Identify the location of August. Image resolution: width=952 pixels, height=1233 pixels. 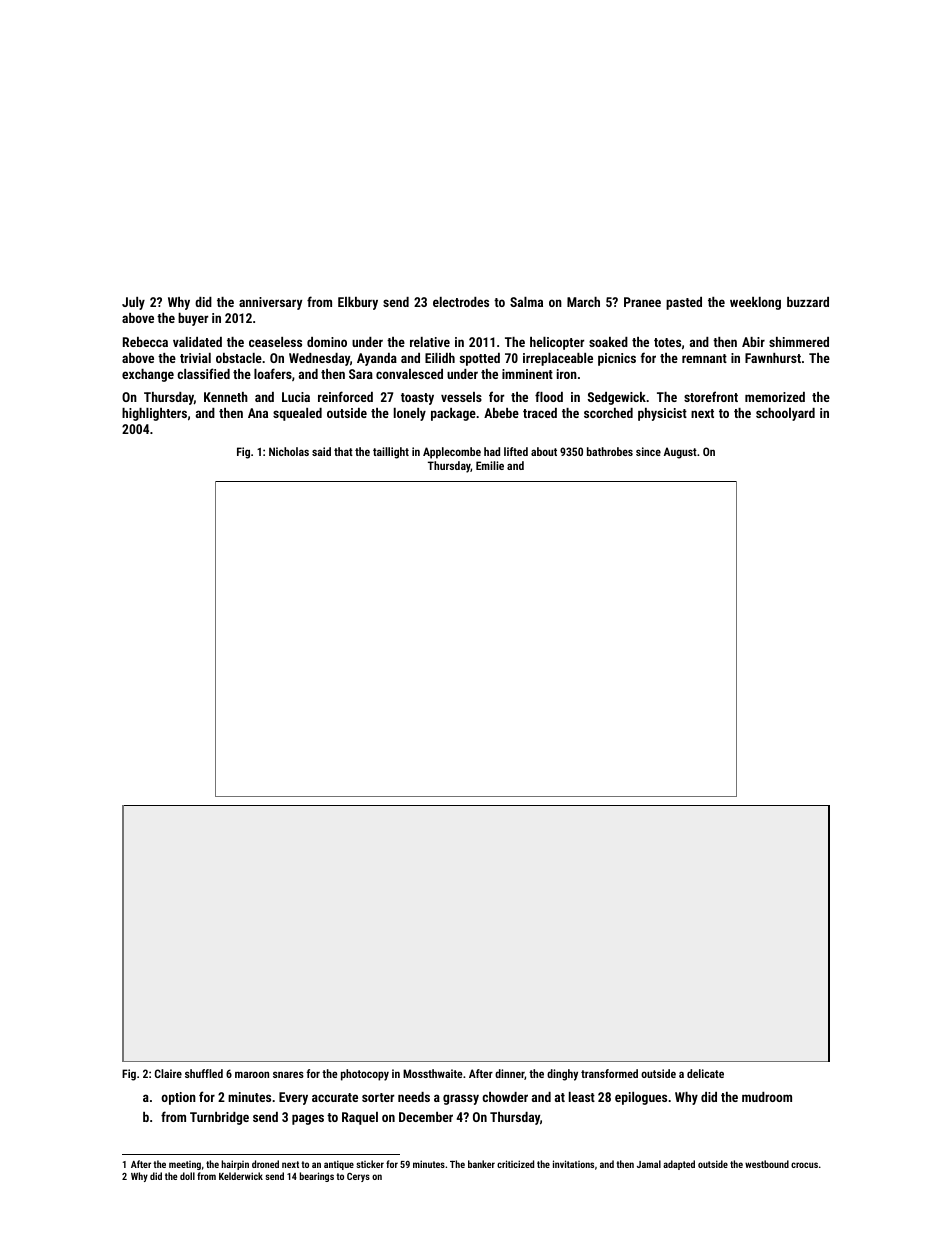
(680, 453).
